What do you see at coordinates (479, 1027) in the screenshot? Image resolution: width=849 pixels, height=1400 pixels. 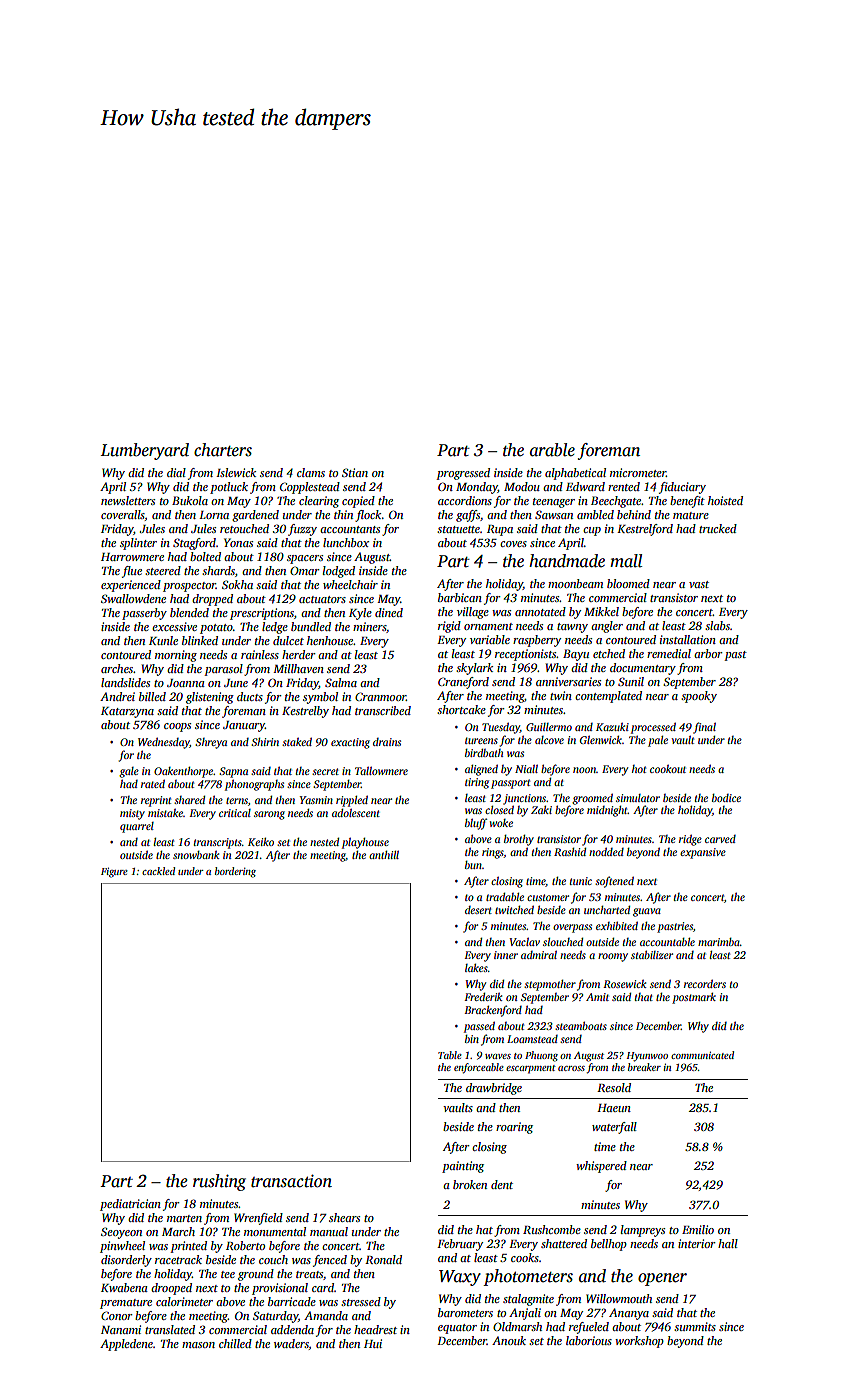 I see `passed` at bounding box center [479, 1027].
